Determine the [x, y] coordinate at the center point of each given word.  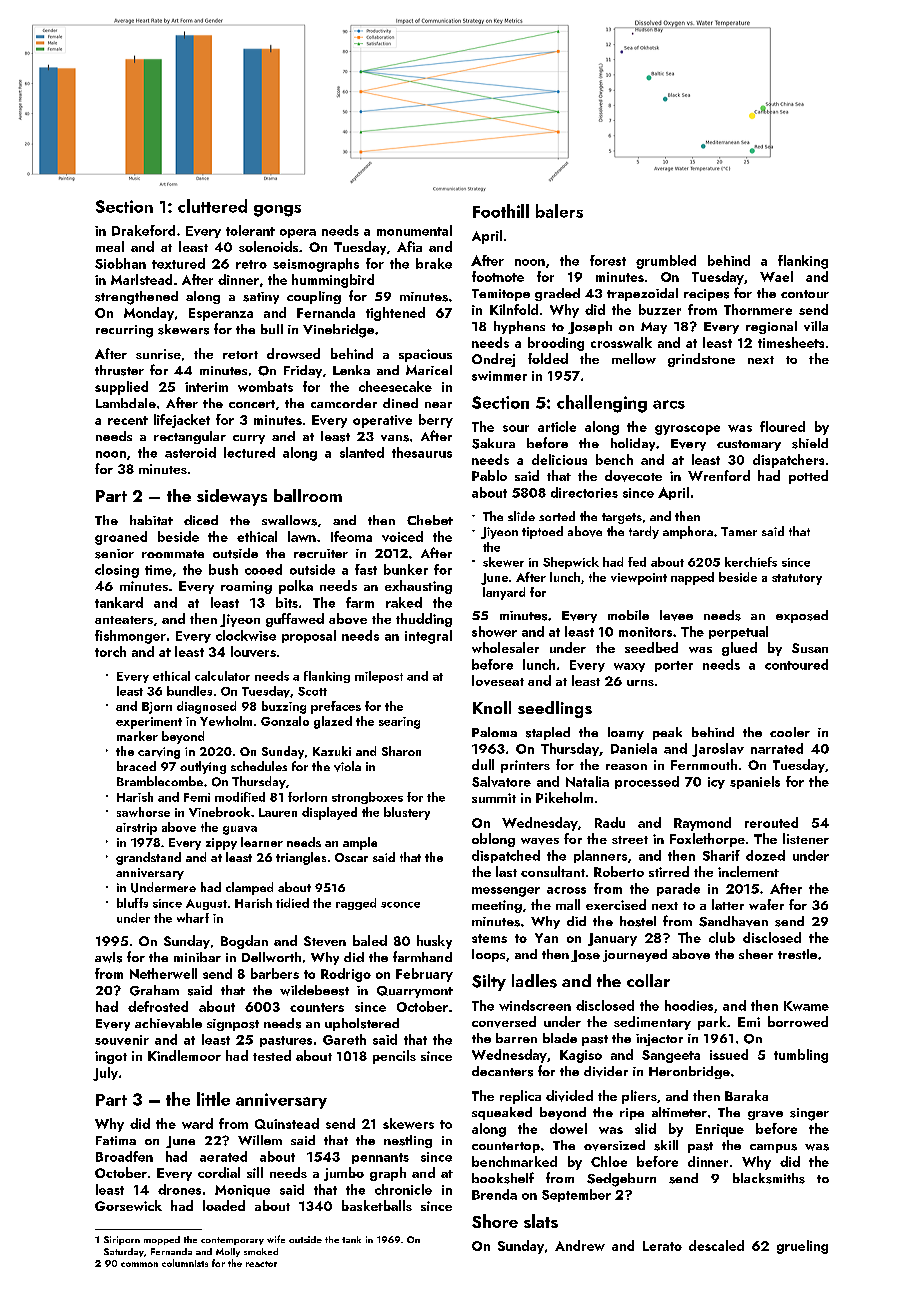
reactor [261, 1264]
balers [559, 211]
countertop [506, 1147]
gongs [277, 211]
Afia [409, 246]
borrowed [798, 1021]
